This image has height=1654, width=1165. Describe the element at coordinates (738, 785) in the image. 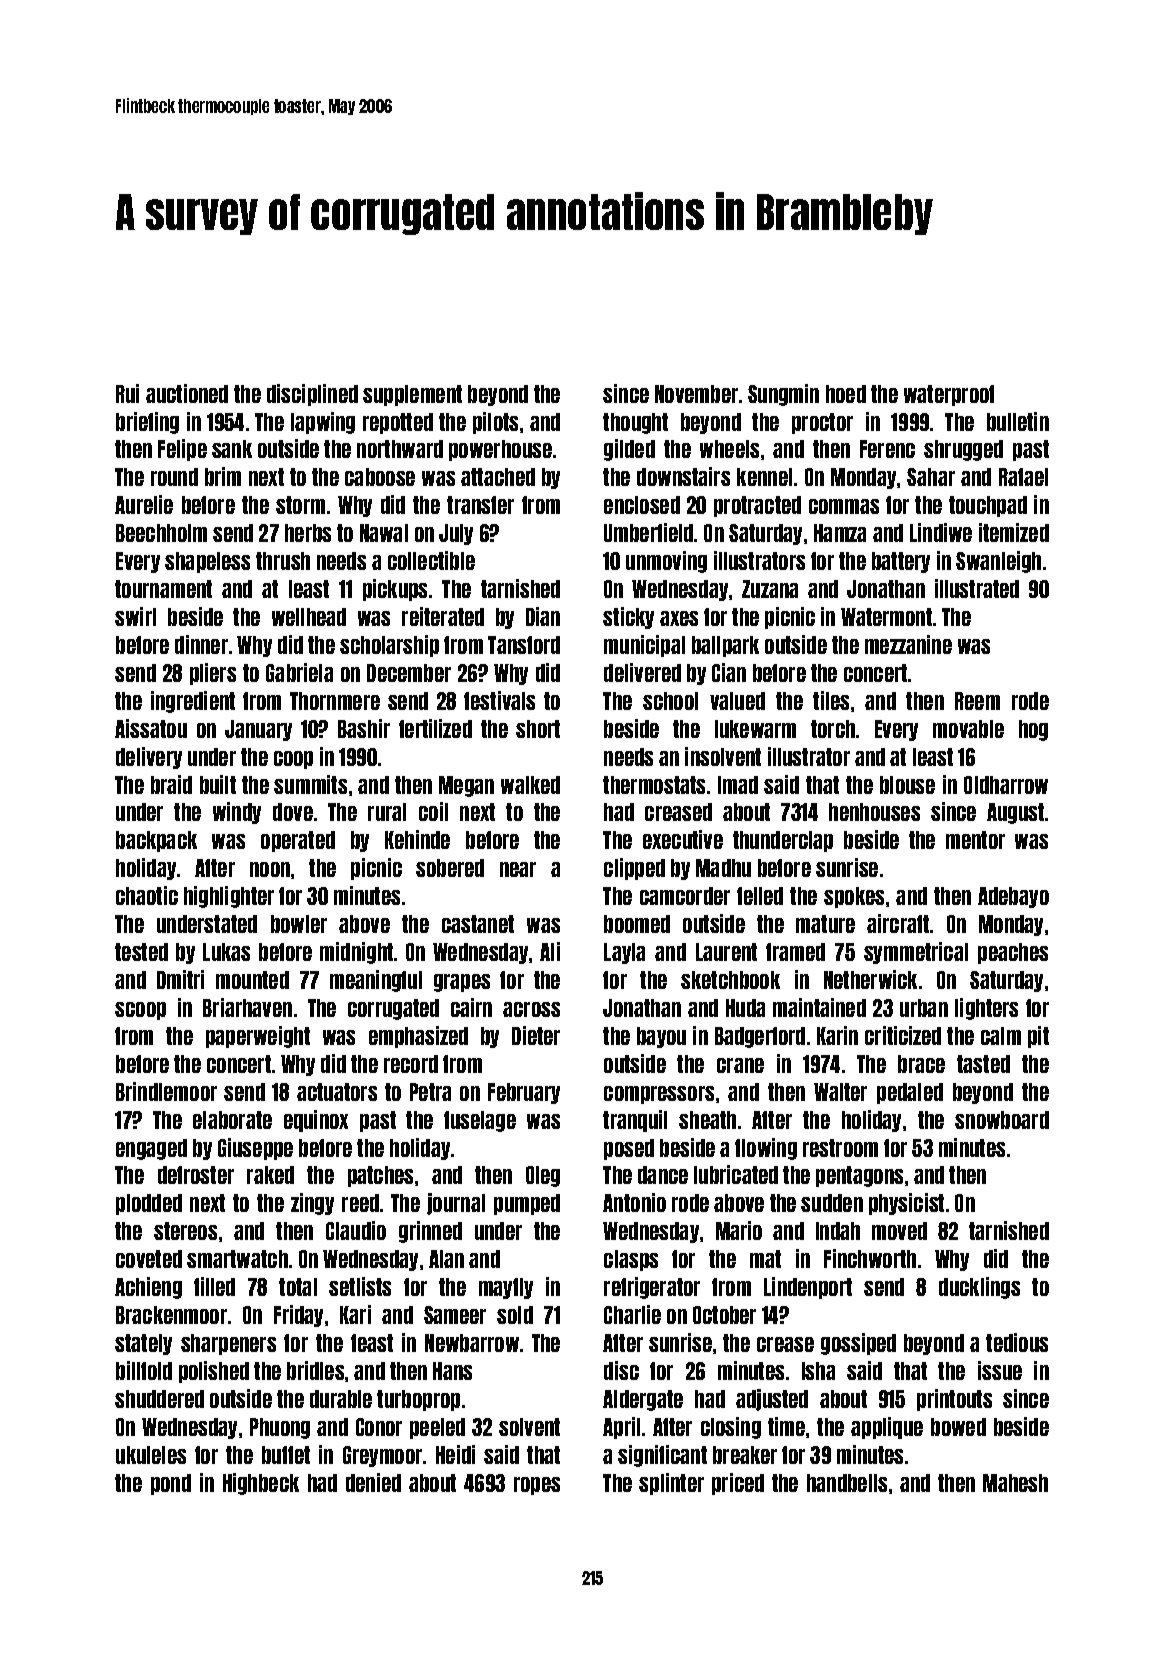

I see `Imad` at that location.
